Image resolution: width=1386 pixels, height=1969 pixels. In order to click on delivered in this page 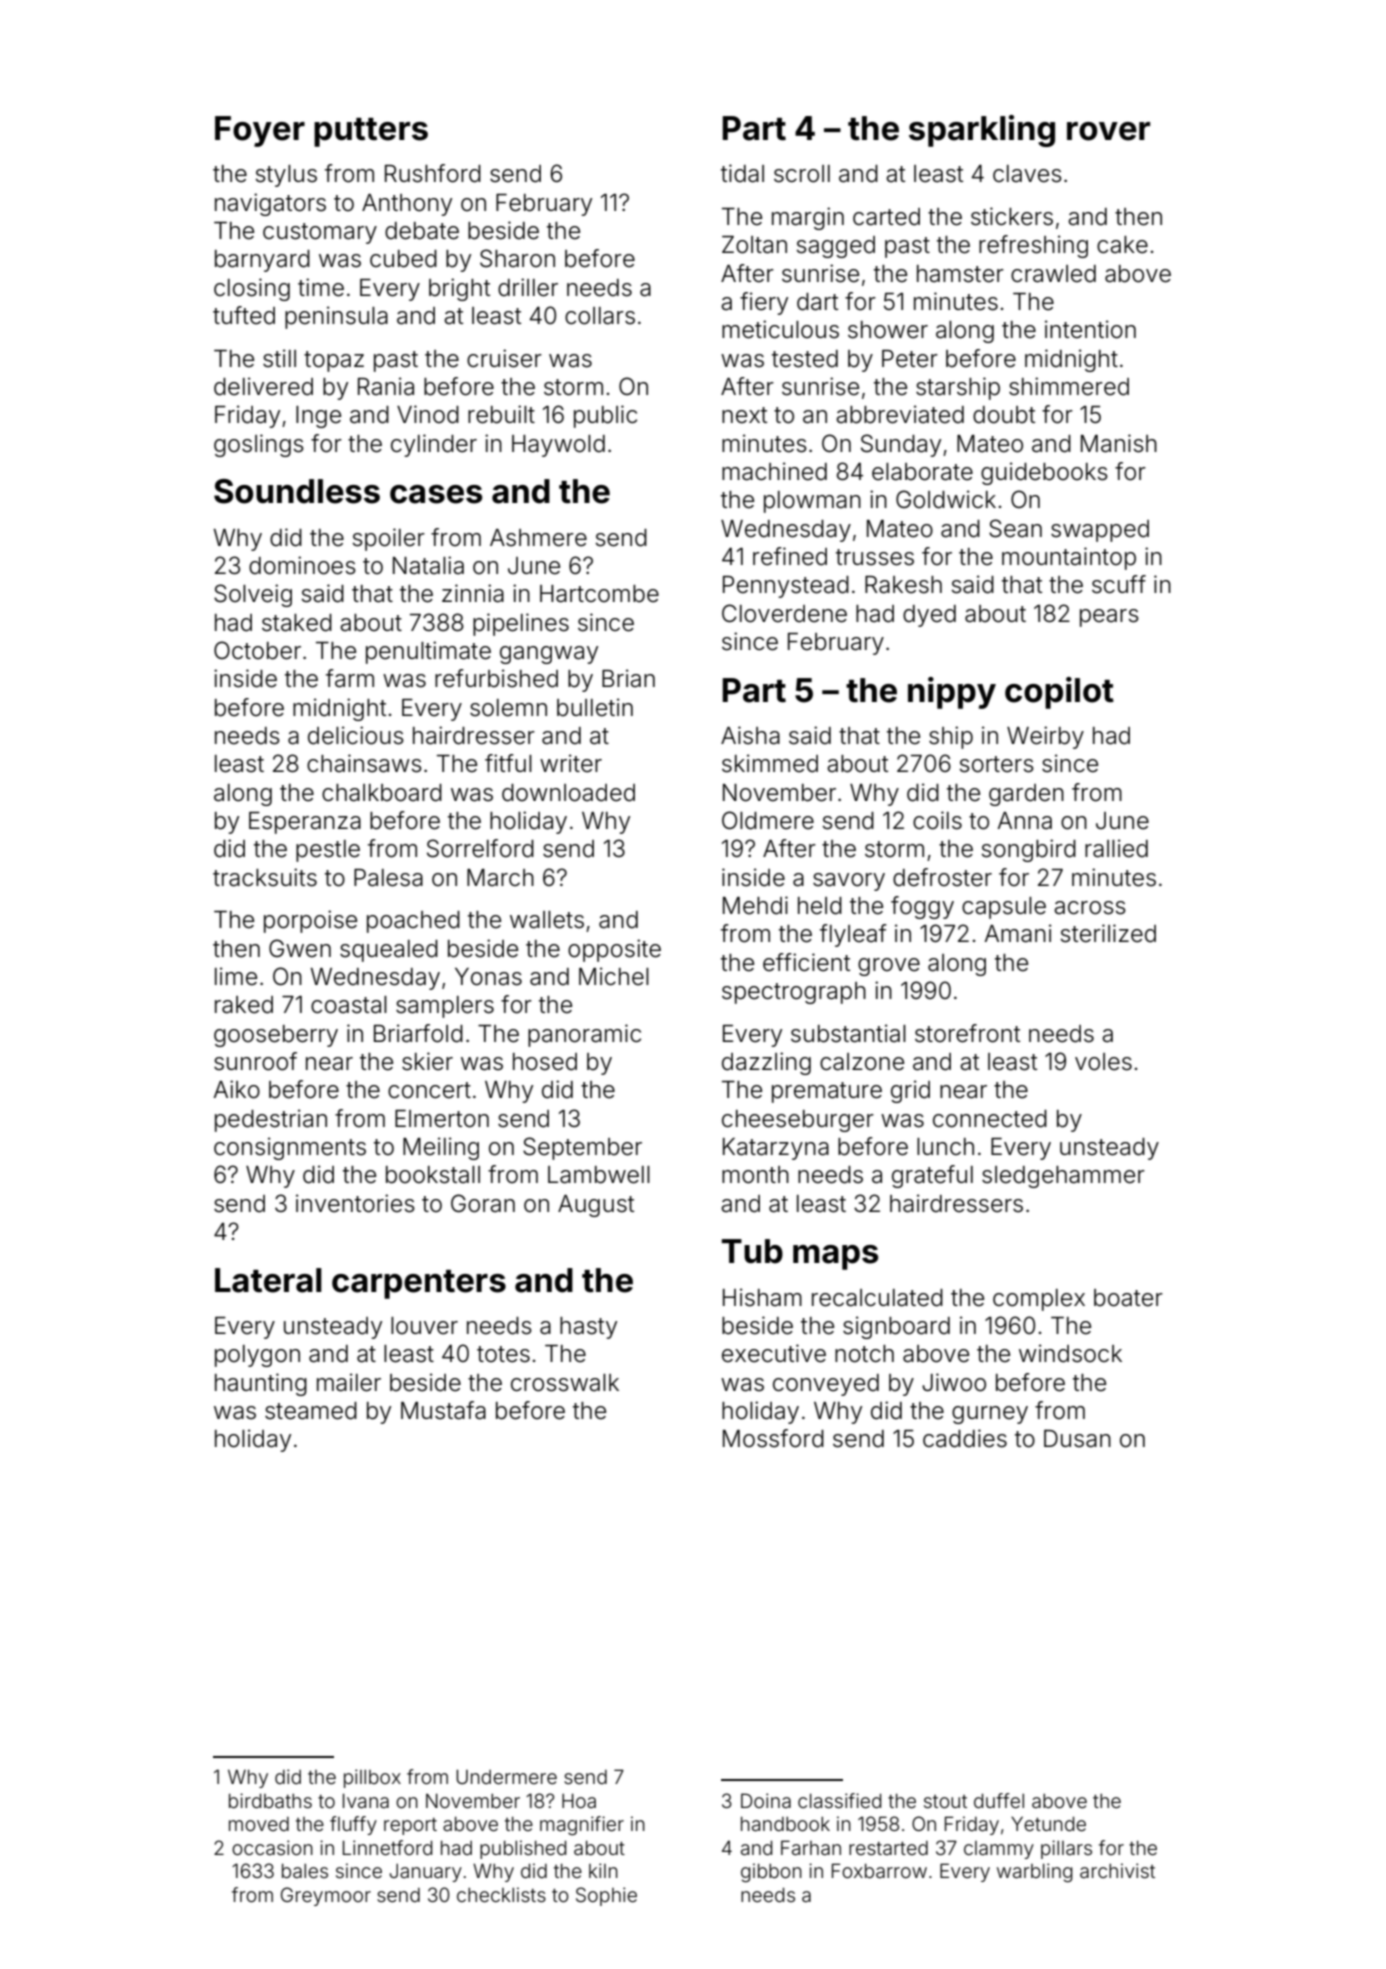, I will do `click(263, 386)`.
